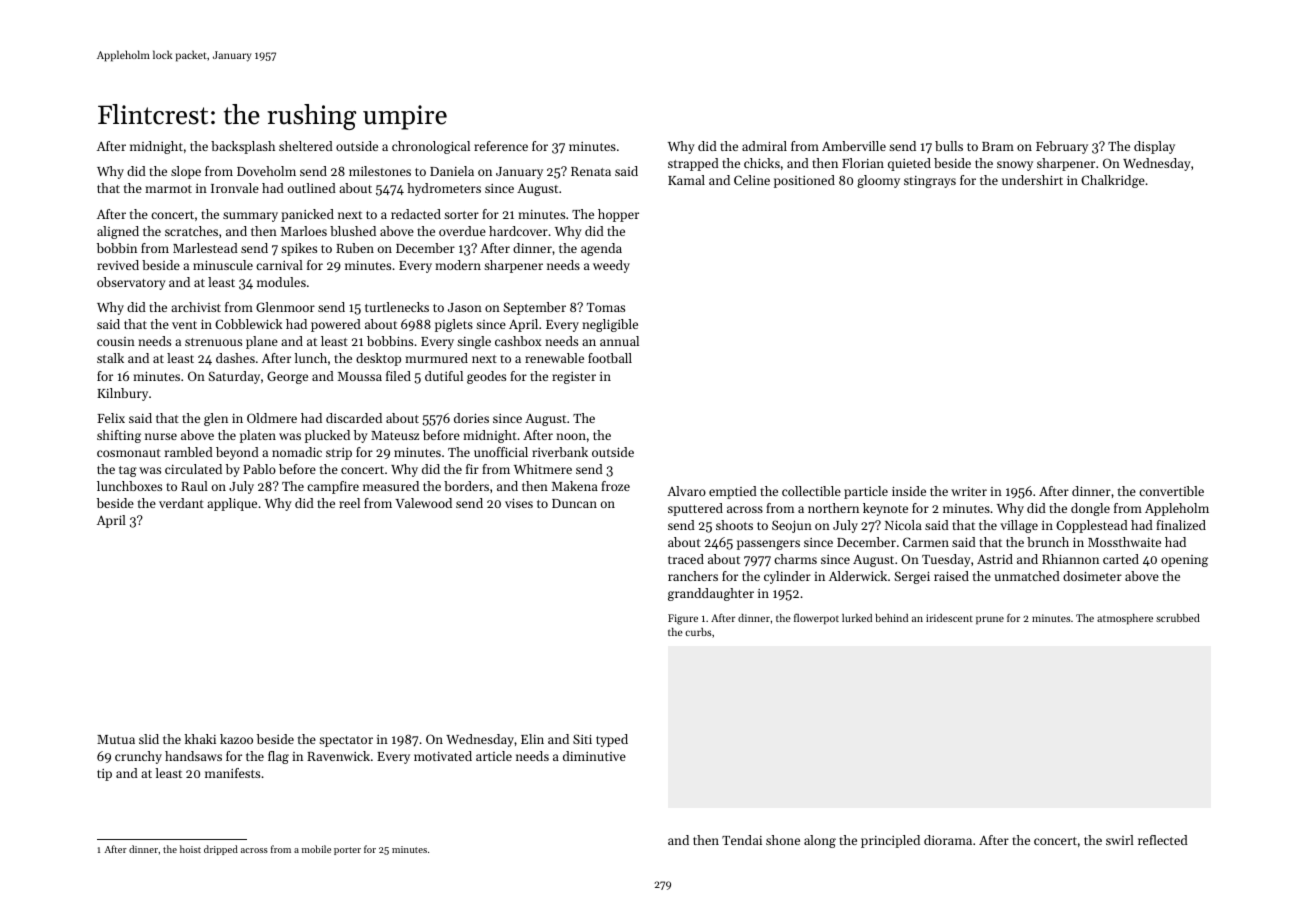  I want to click on display, so click(1154, 147).
